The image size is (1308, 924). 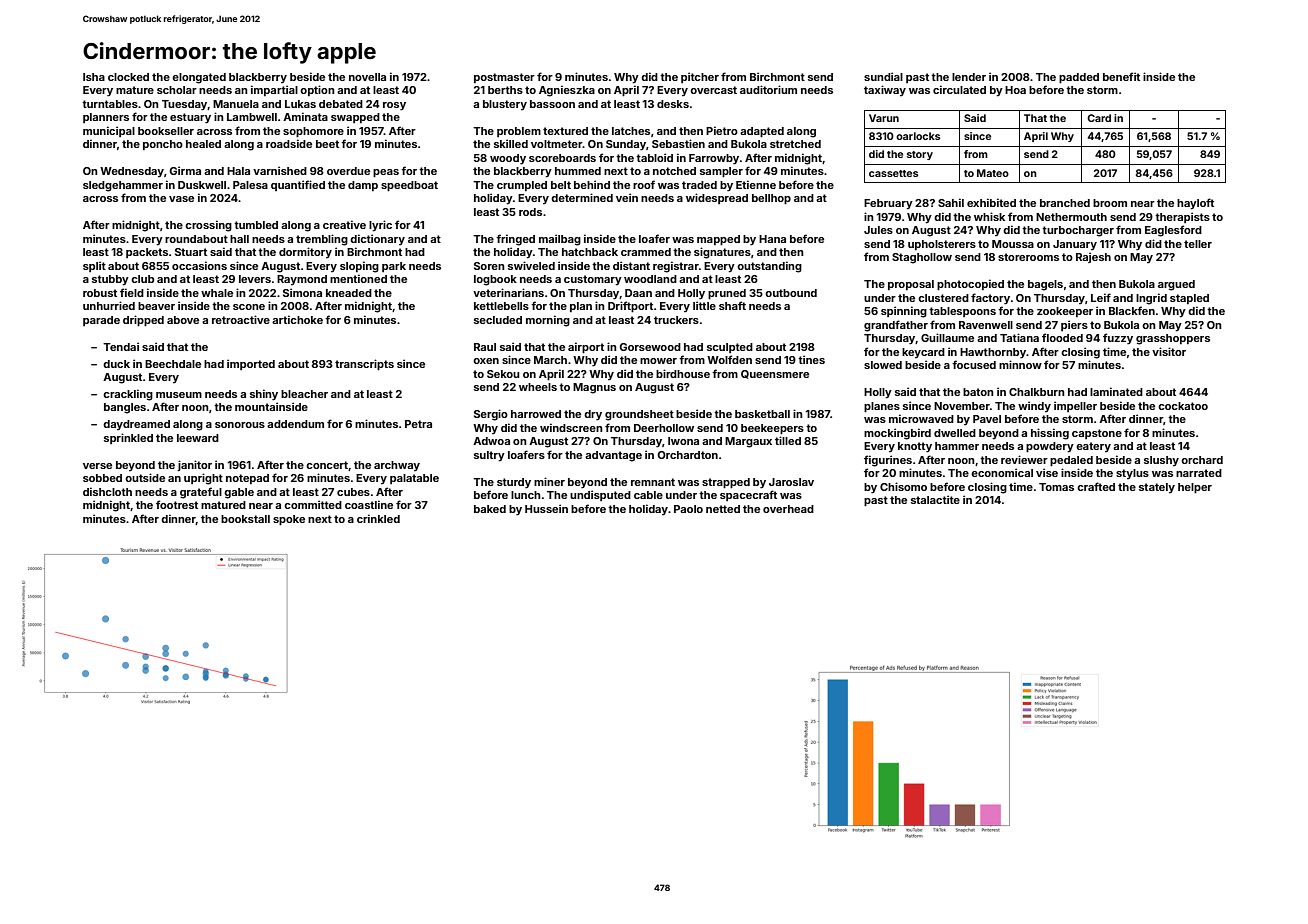 I want to click on hayloft, so click(x=1195, y=204).
